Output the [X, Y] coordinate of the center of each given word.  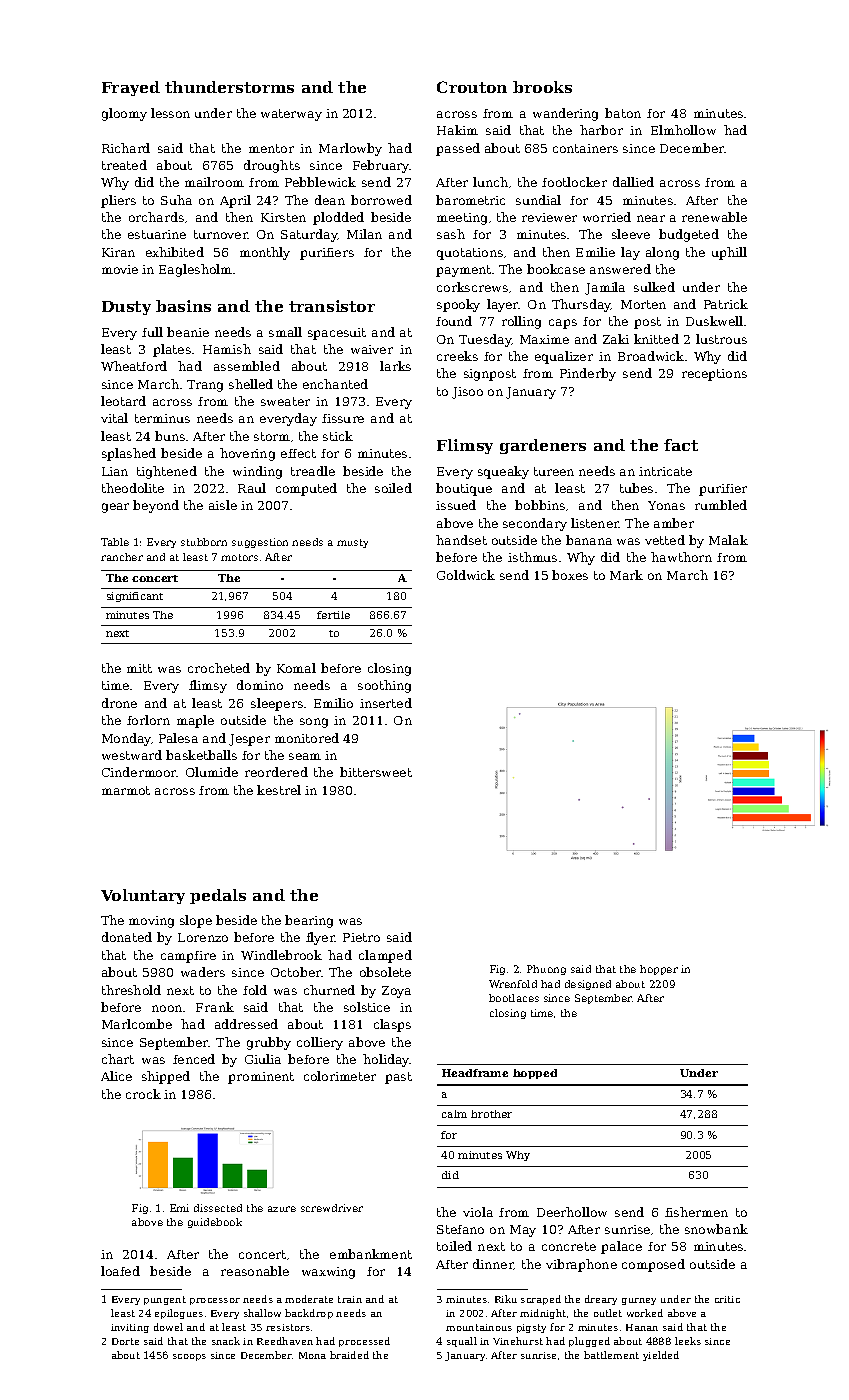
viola [478, 1212]
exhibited [175, 252]
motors [239, 557]
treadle [313, 471]
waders [203, 972]
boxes [570, 575]
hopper [659, 970]
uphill [729, 253]
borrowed [381, 200]
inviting [130, 1328]
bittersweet [376, 772]
